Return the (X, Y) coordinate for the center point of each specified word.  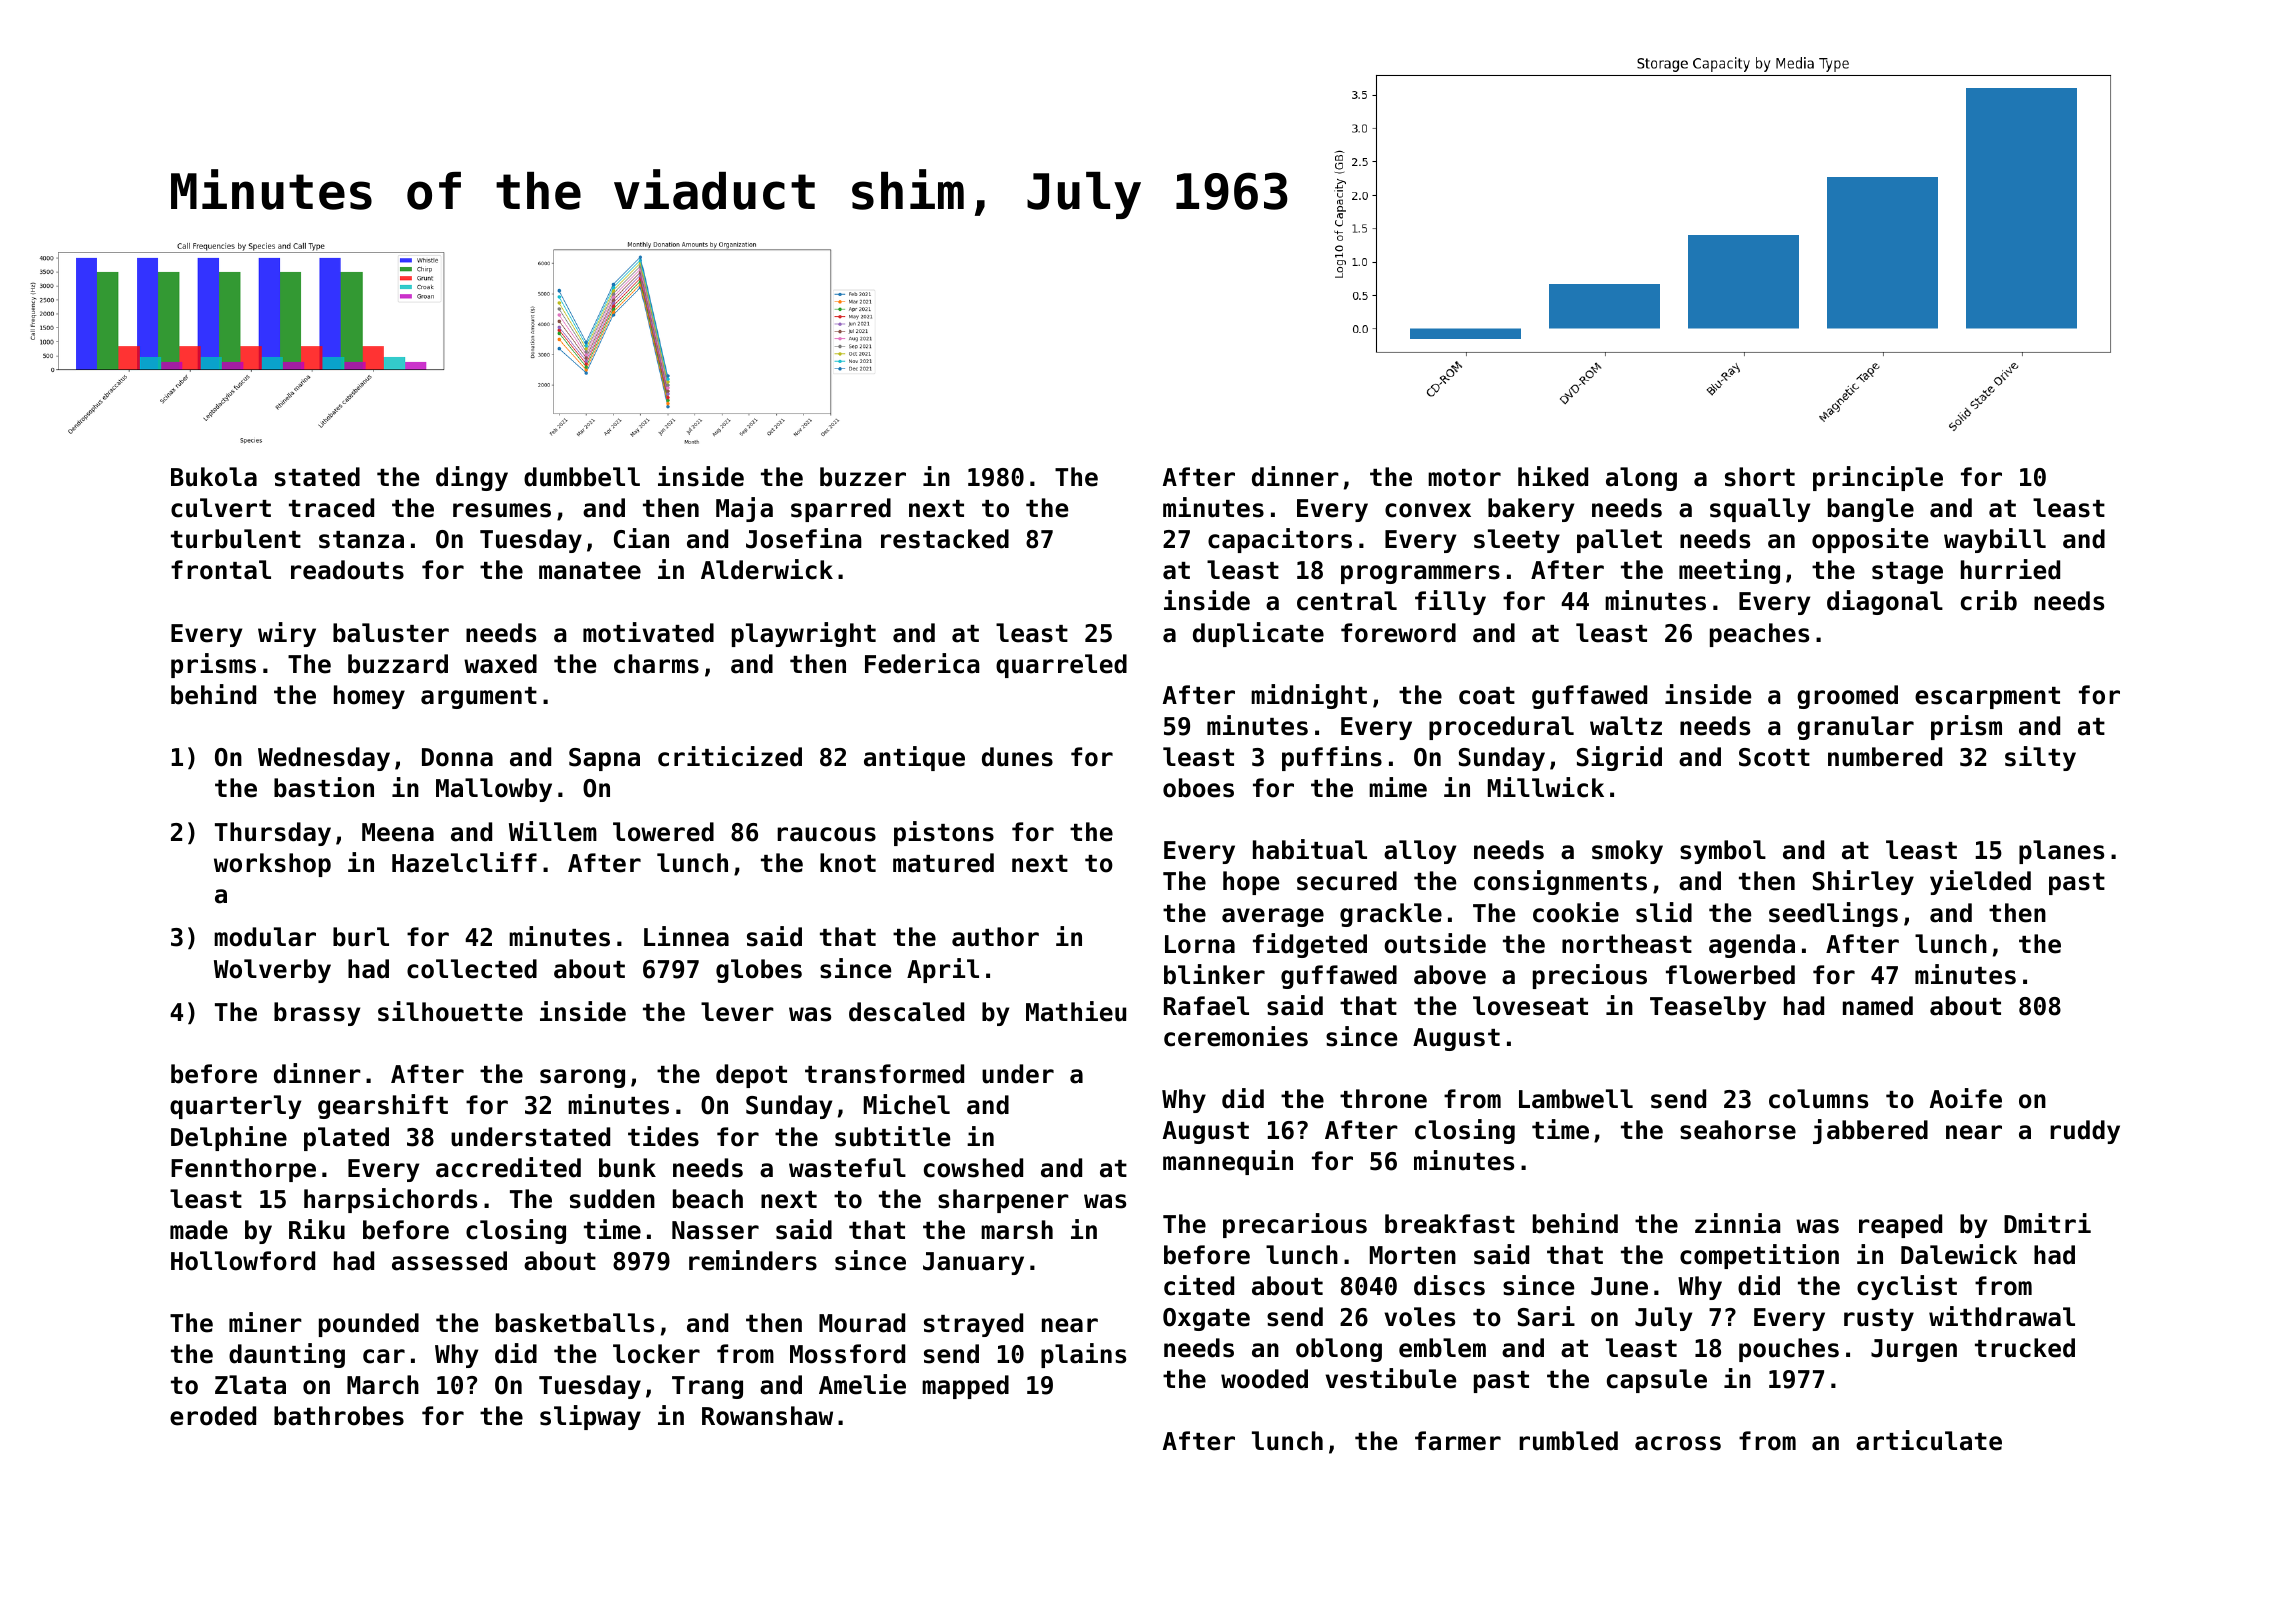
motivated (648, 632)
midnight (1309, 696)
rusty (1879, 1320)
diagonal (1885, 602)
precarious (1295, 1225)
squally (1760, 510)
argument (479, 698)
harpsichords (390, 1200)
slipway (590, 1417)
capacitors (1280, 540)
